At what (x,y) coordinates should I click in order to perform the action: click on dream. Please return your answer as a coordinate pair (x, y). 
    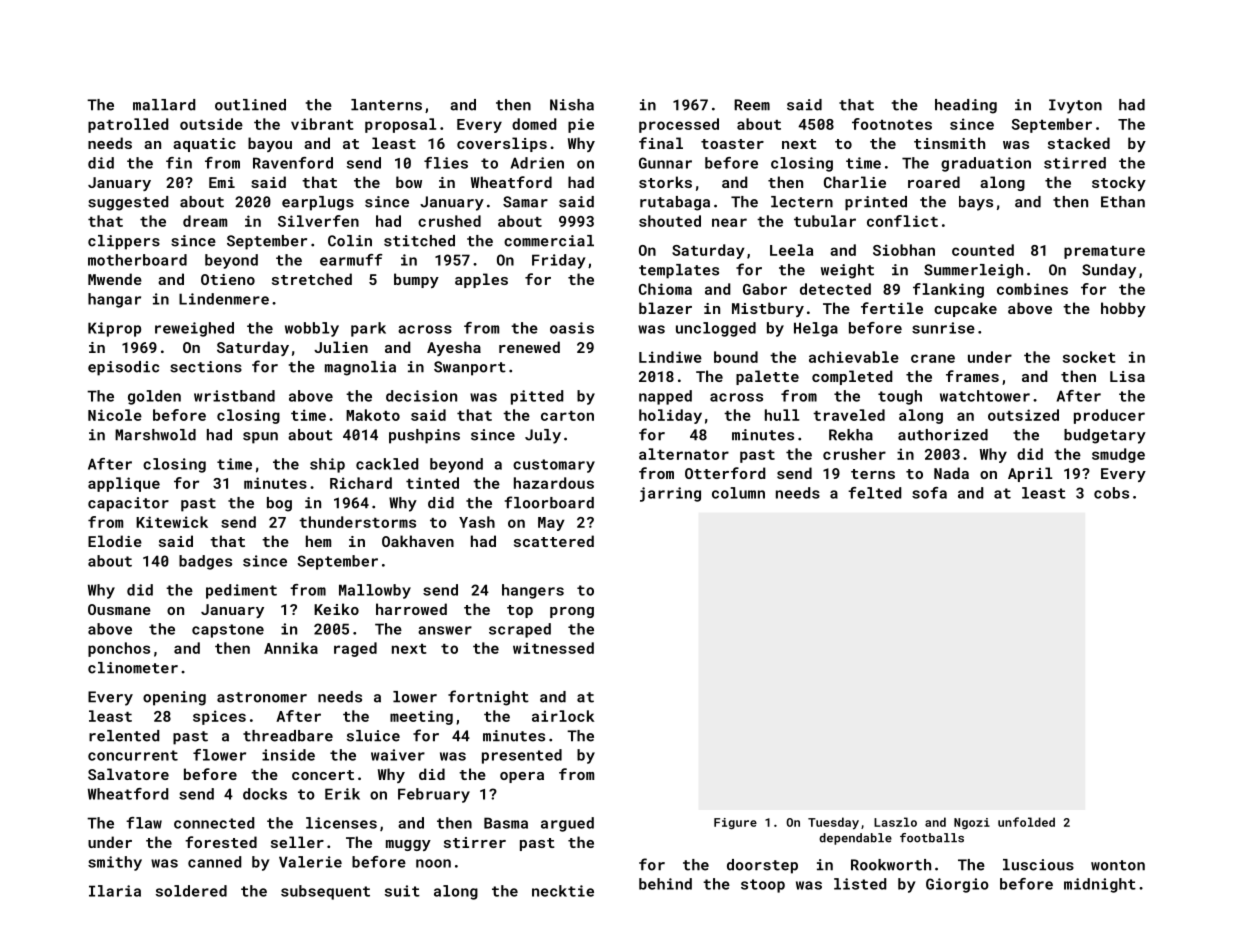
    Looking at the image, I should click on (205, 221).
